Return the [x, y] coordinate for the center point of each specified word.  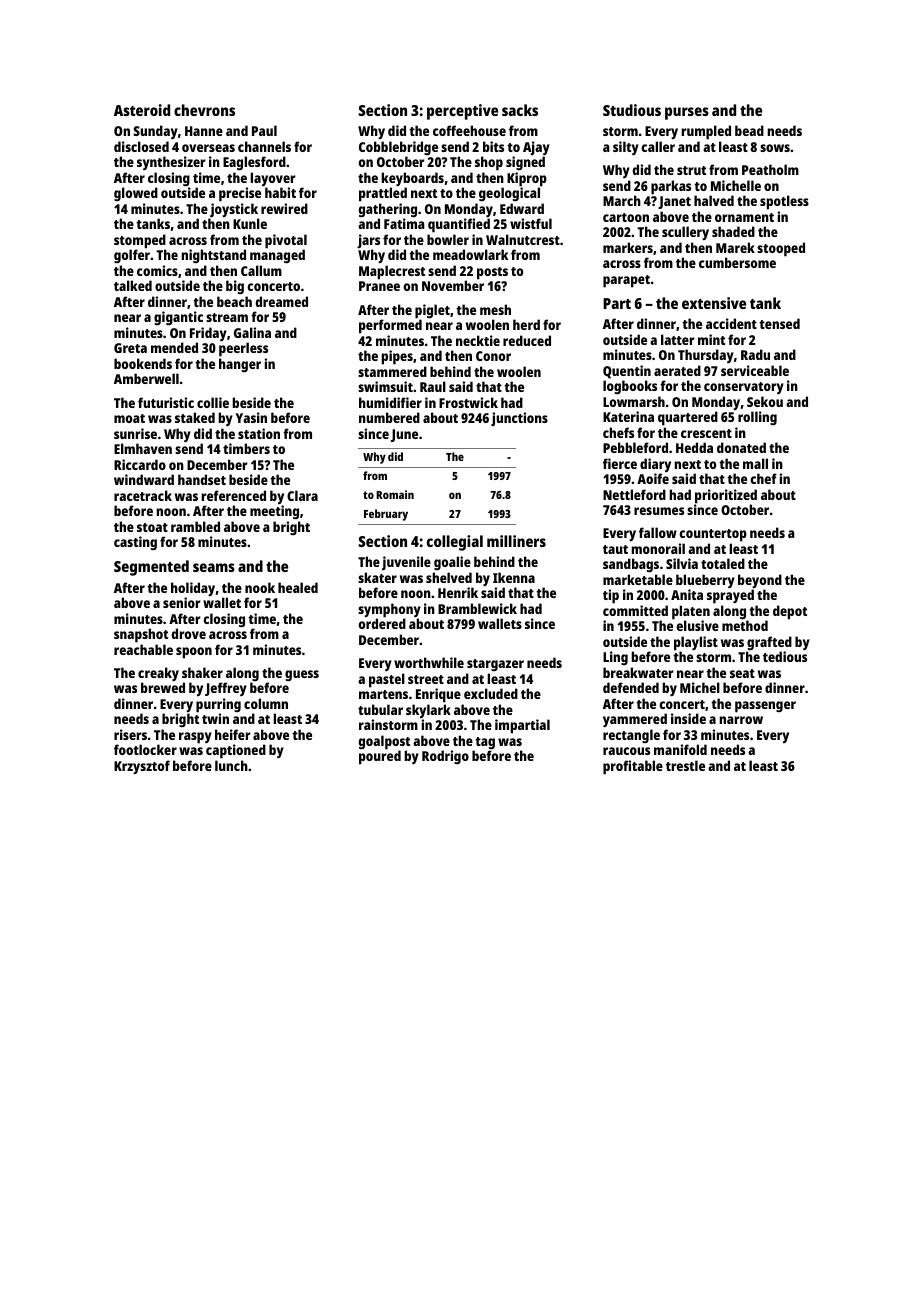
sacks [520, 110]
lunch [231, 765]
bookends [143, 363]
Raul [433, 386]
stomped [140, 242]
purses [687, 113]
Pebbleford [635, 447]
